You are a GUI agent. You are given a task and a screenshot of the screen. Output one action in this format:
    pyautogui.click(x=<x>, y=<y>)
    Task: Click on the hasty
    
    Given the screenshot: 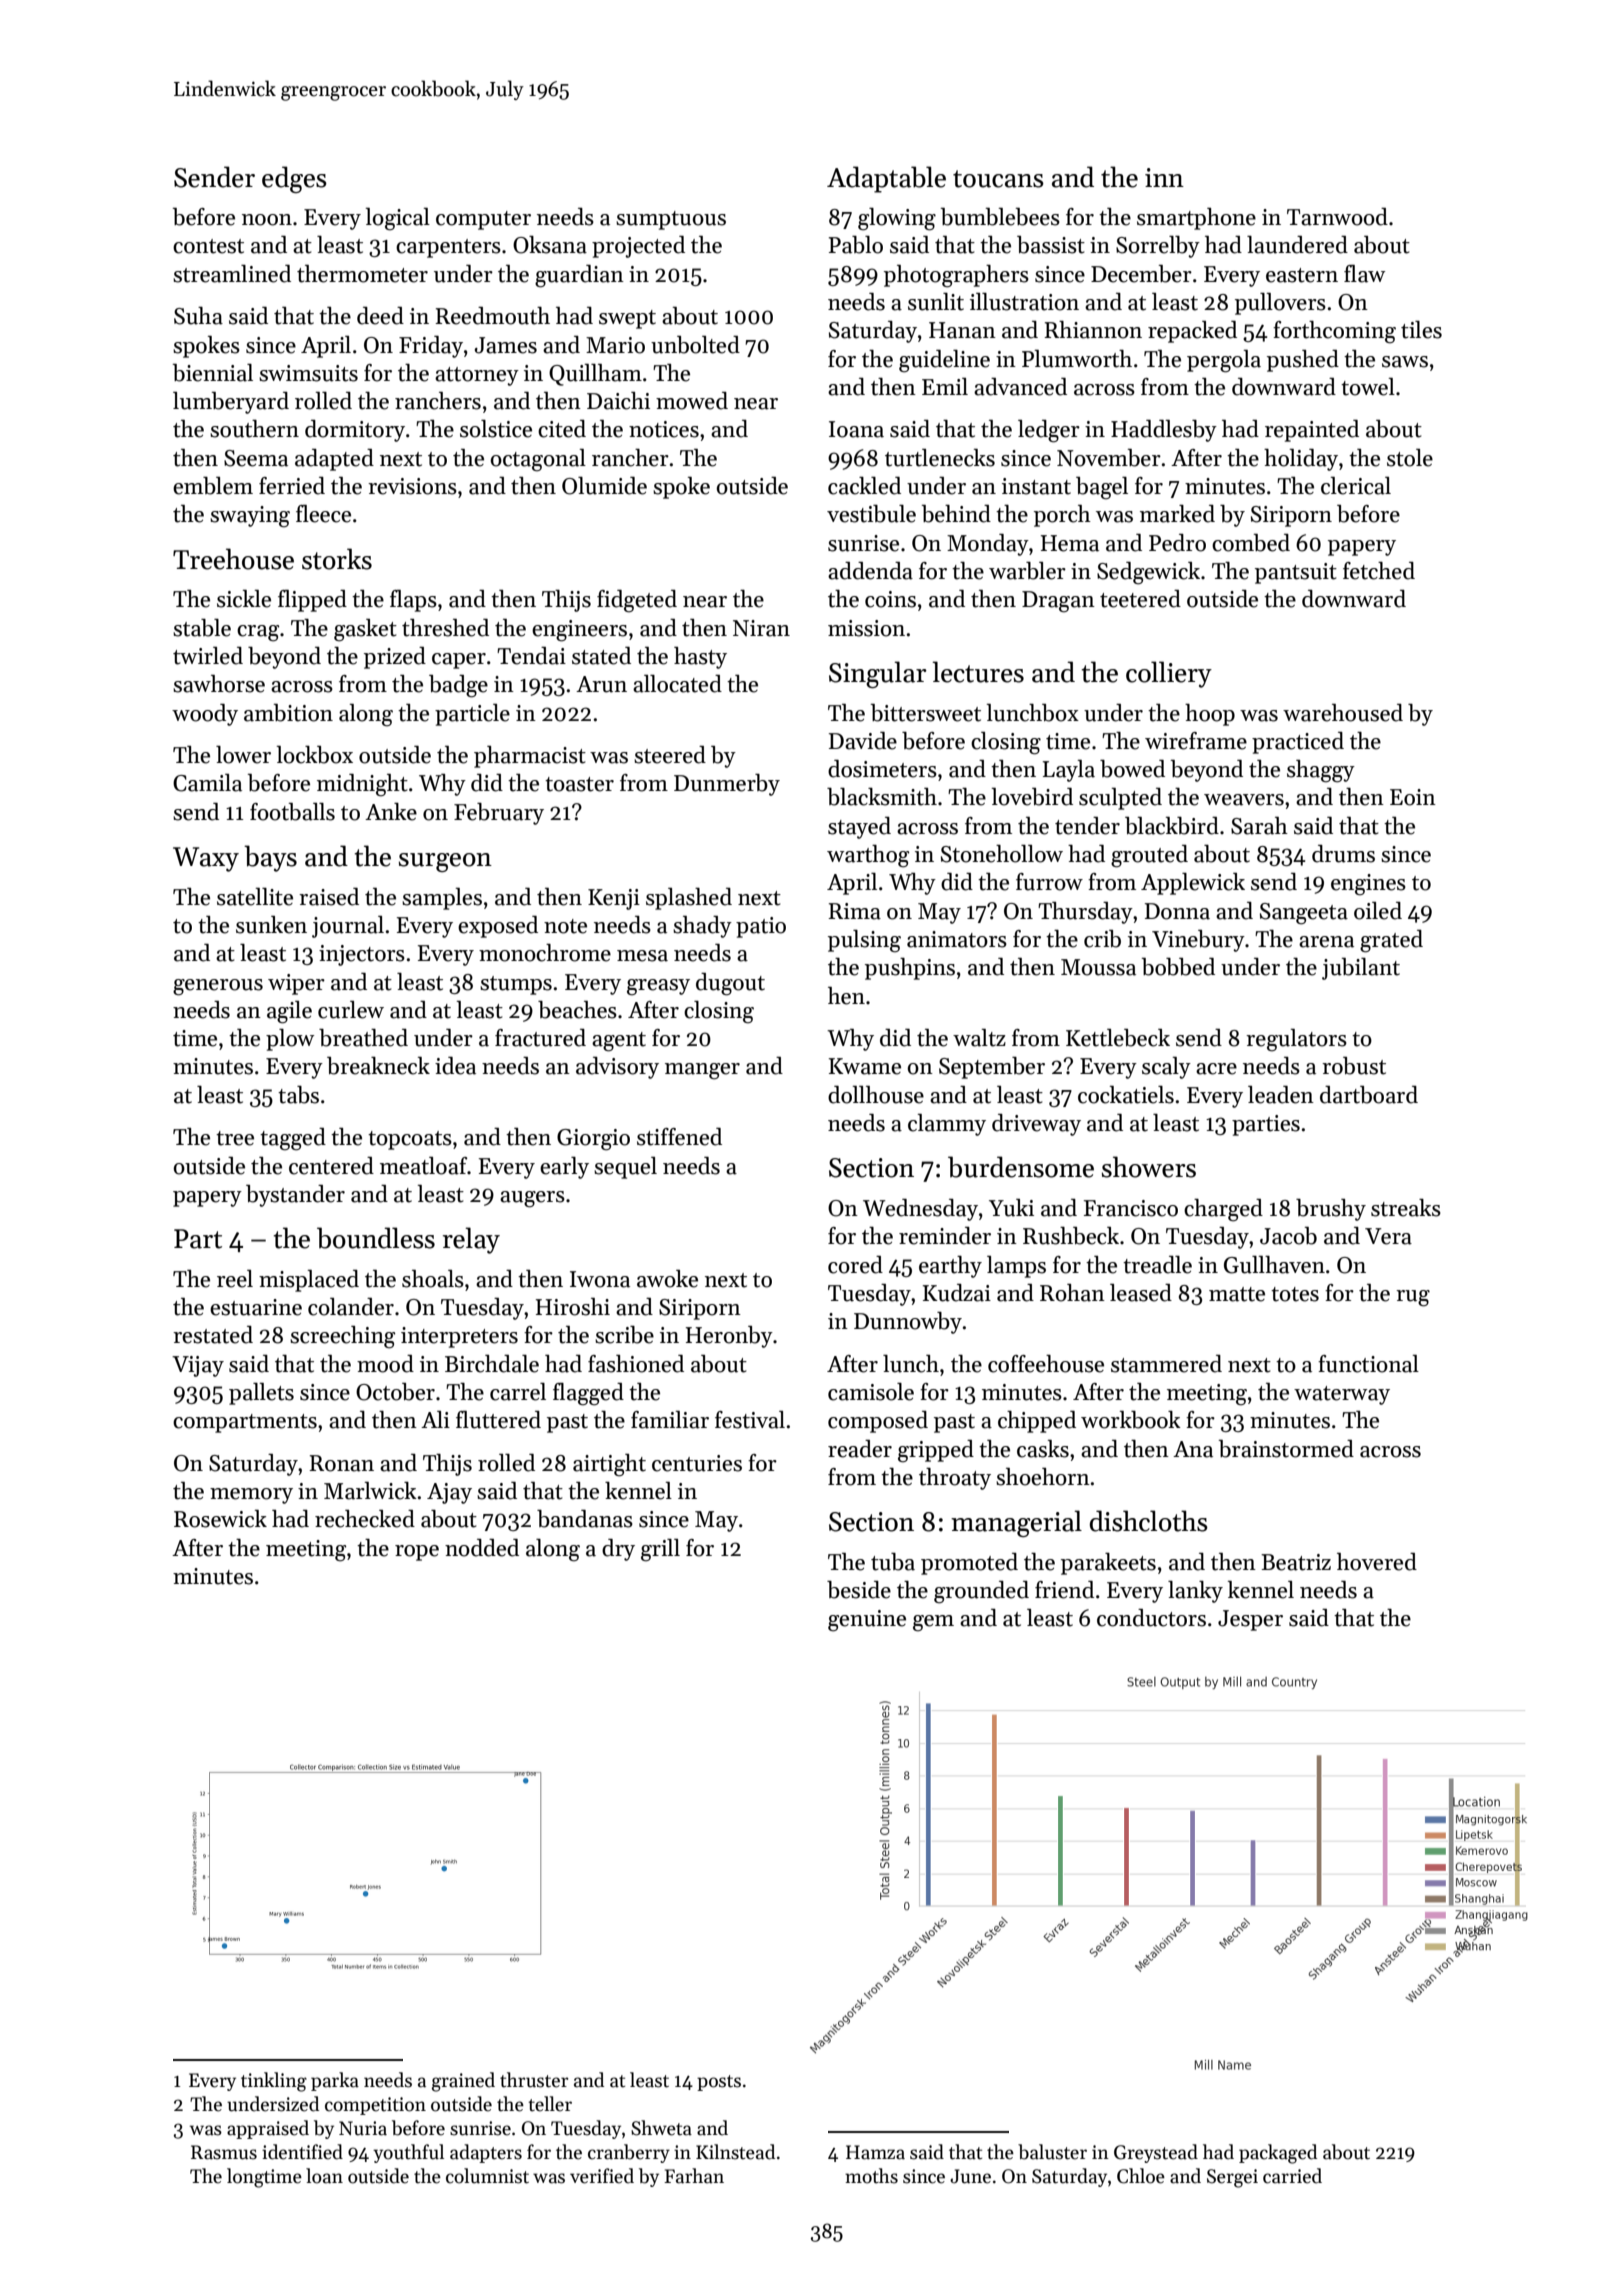 What is the action you would take?
    pyautogui.click(x=700, y=658)
